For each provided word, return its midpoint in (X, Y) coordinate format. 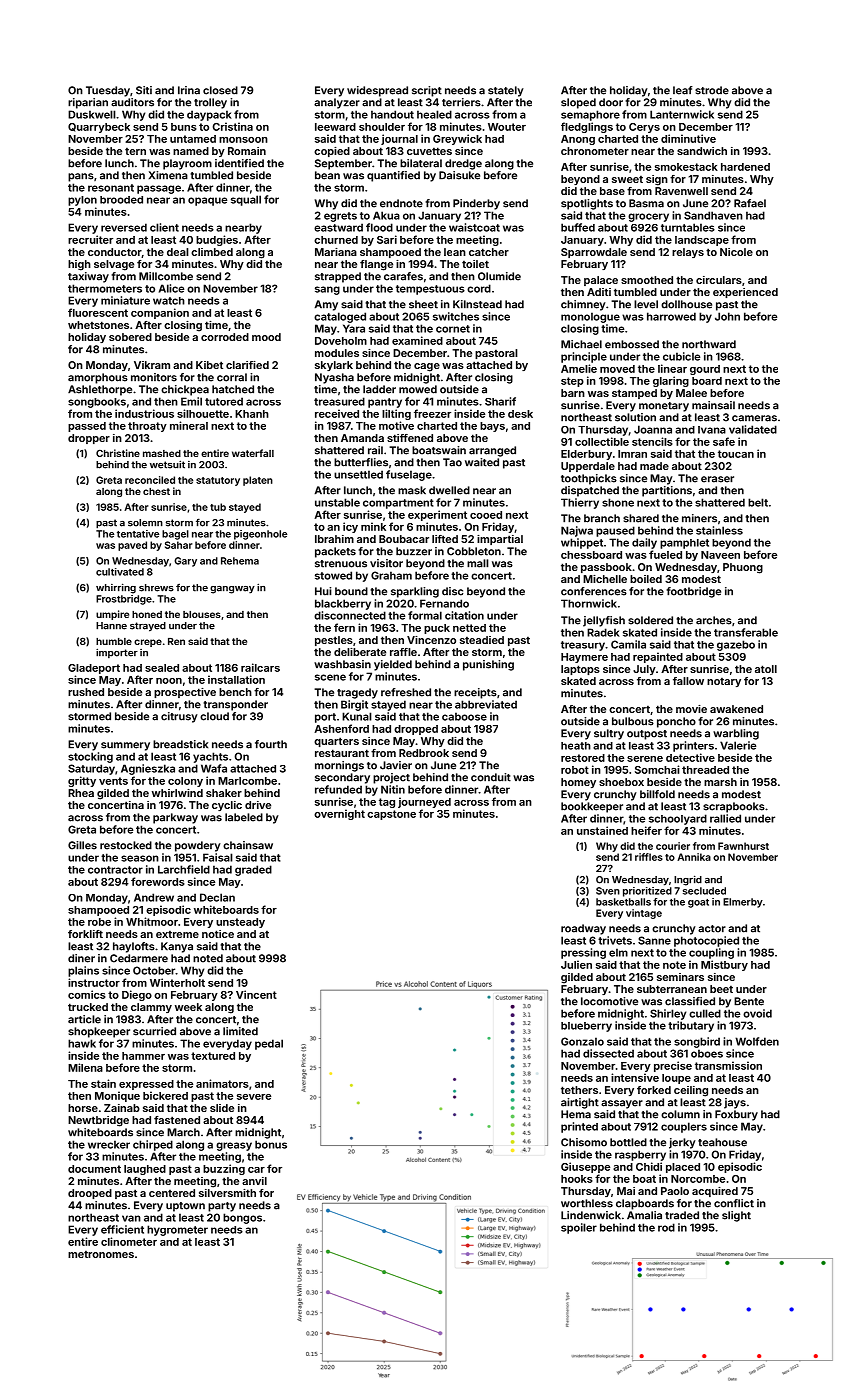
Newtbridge (98, 1121)
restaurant (342, 753)
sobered (130, 337)
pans (81, 177)
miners (699, 518)
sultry (609, 734)
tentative (138, 534)
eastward (338, 227)
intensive (635, 1077)
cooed (486, 515)
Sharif (500, 401)
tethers (579, 1090)
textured (213, 1056)
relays (688, 253)
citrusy (179, 717)
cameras (754, 418)
